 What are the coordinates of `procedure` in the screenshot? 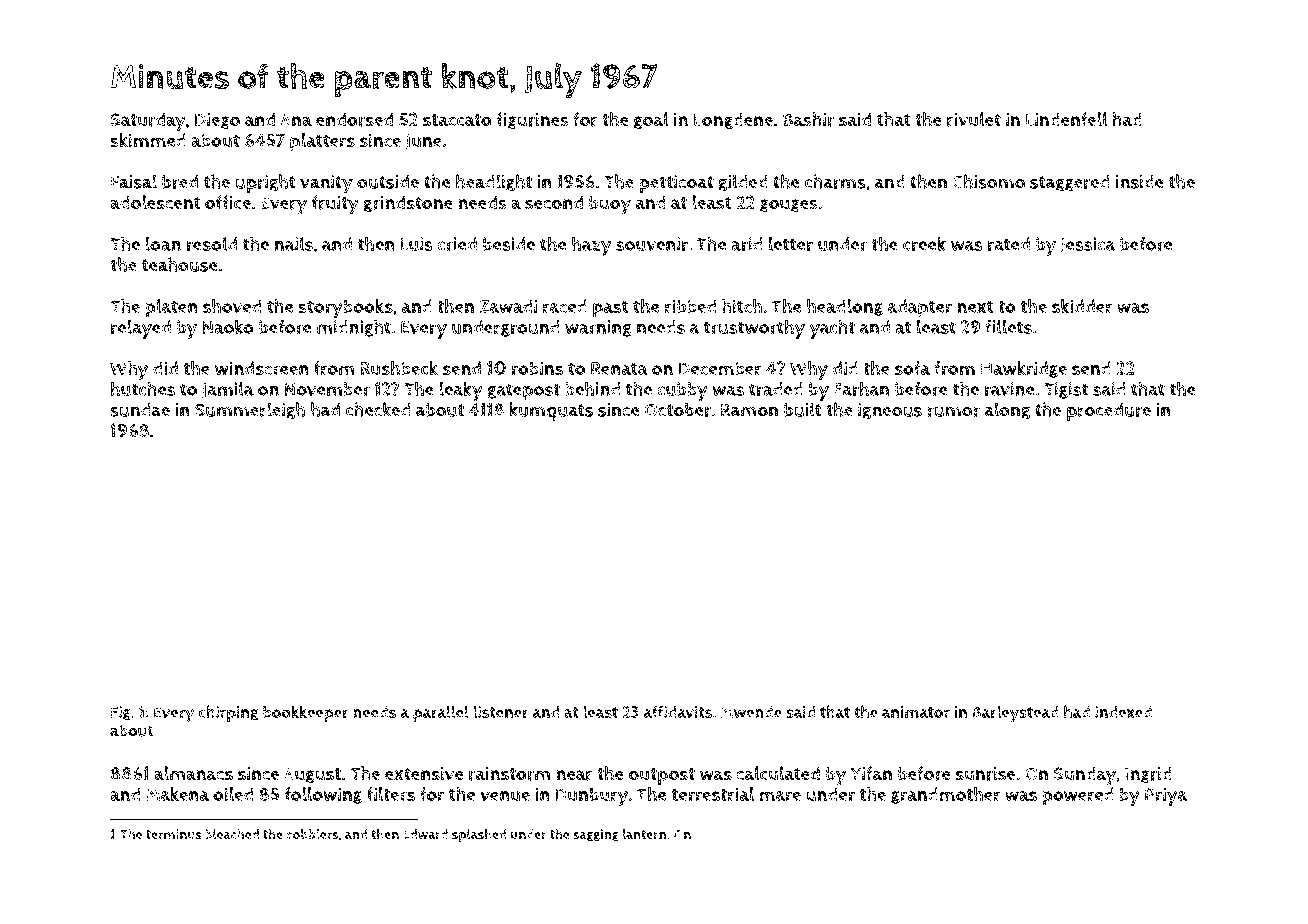 It's located at (1109, 412).
